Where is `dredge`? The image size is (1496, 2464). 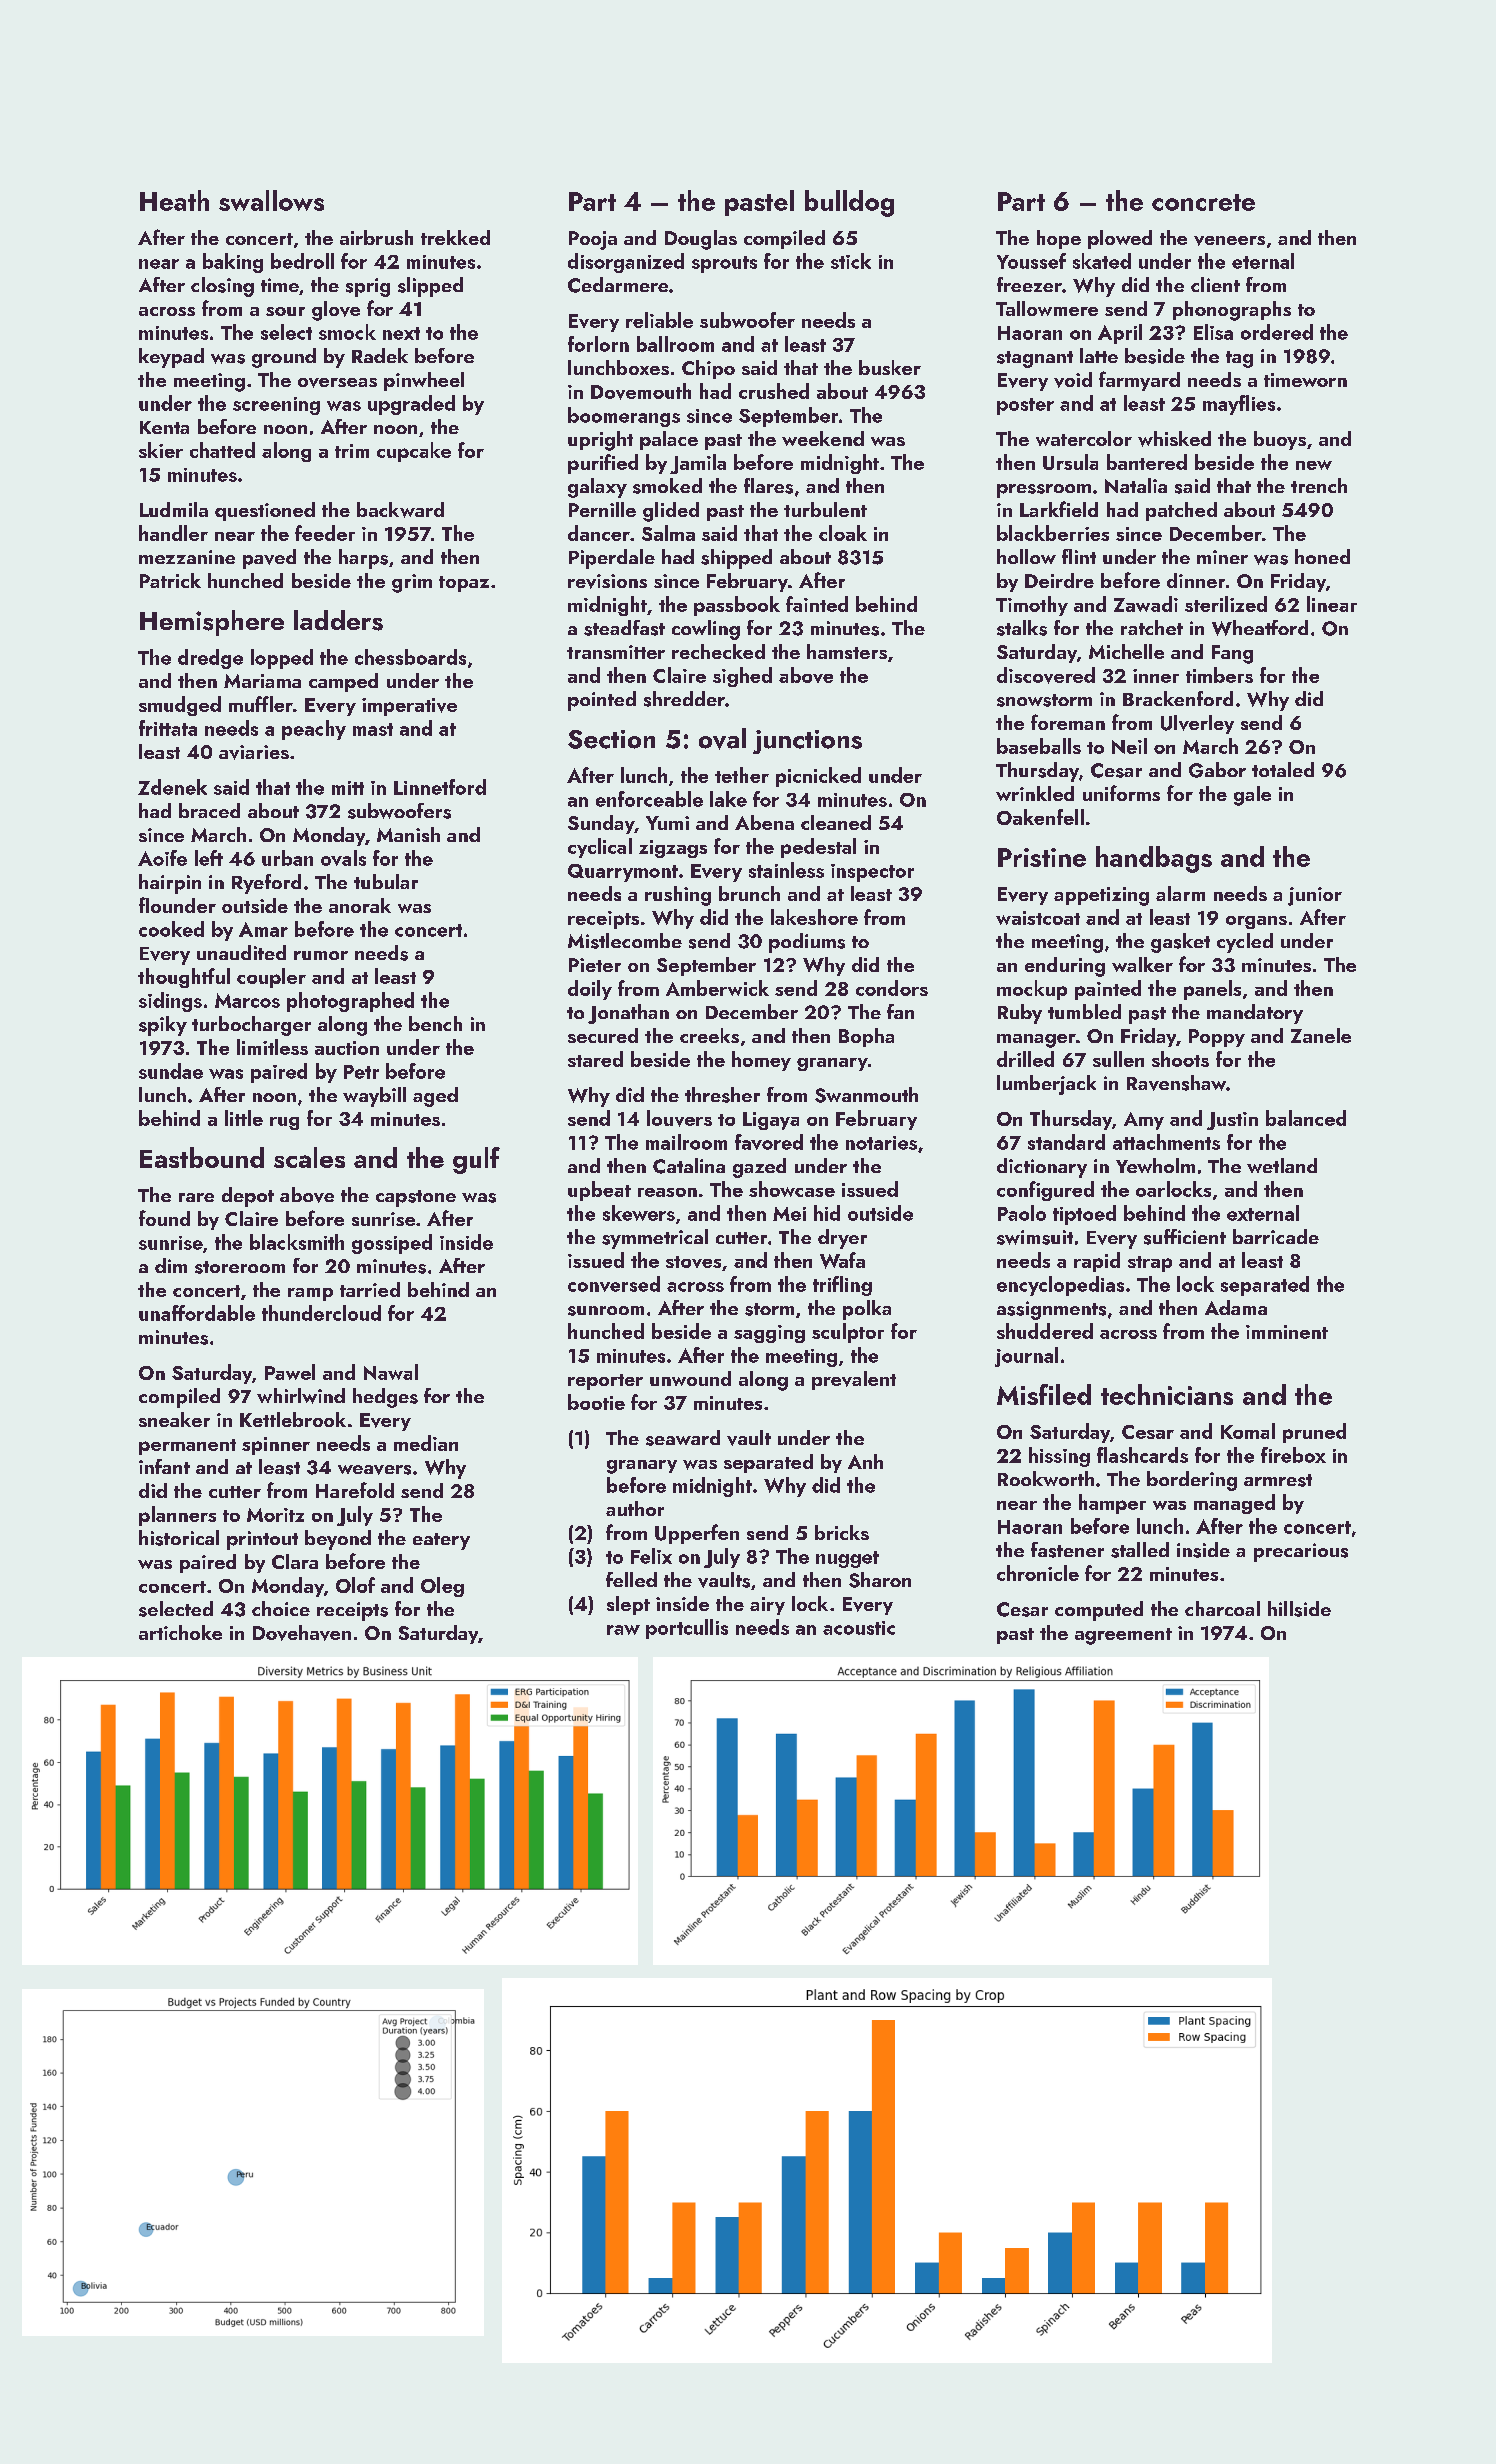
dredge is located at coordinates (210, 659).
